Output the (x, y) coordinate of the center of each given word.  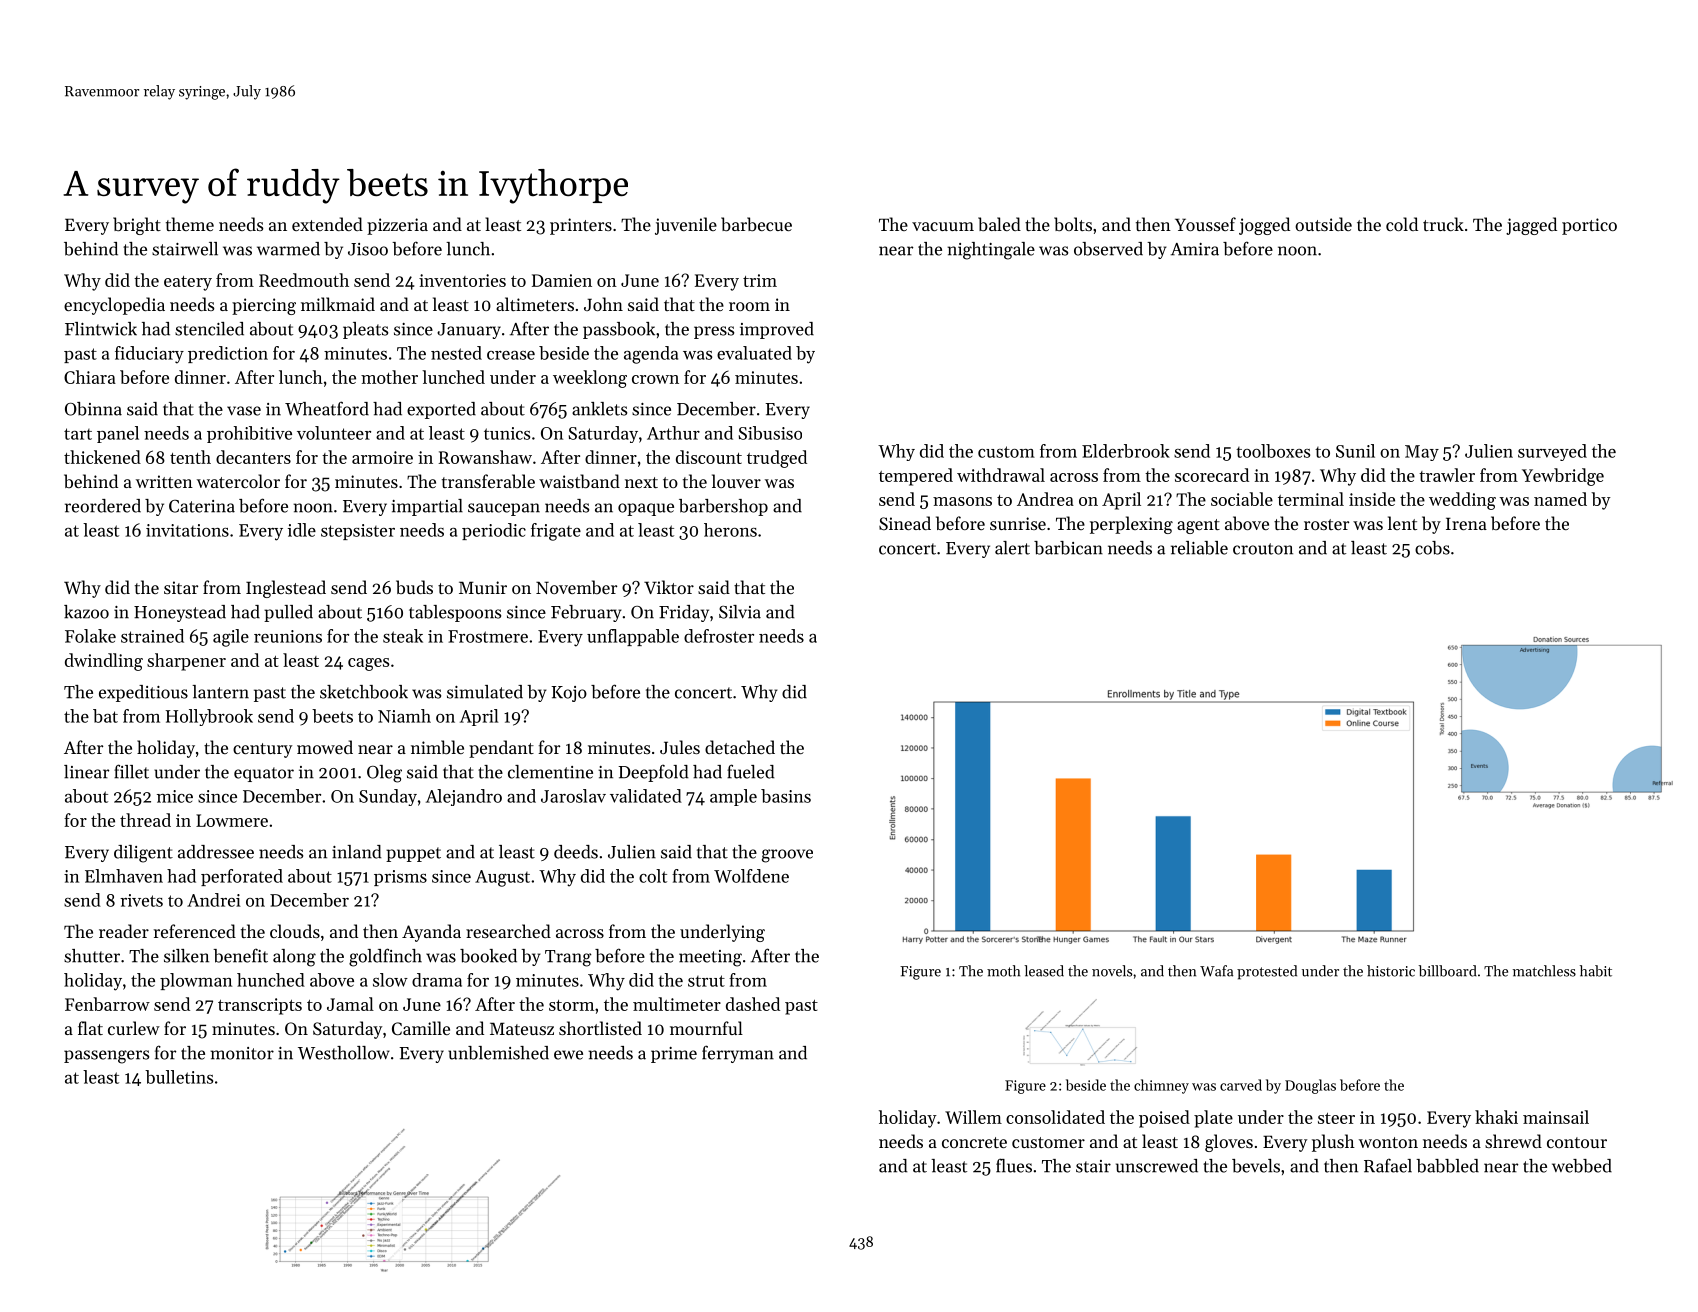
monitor (242, 1053)
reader (124, 931)
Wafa (1216, 971)
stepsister (358, 532)
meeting (710, 958)
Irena (1466, 523)
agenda (651, 355)
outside (1323, 224)
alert (1012, 548)
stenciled (209, 329)
